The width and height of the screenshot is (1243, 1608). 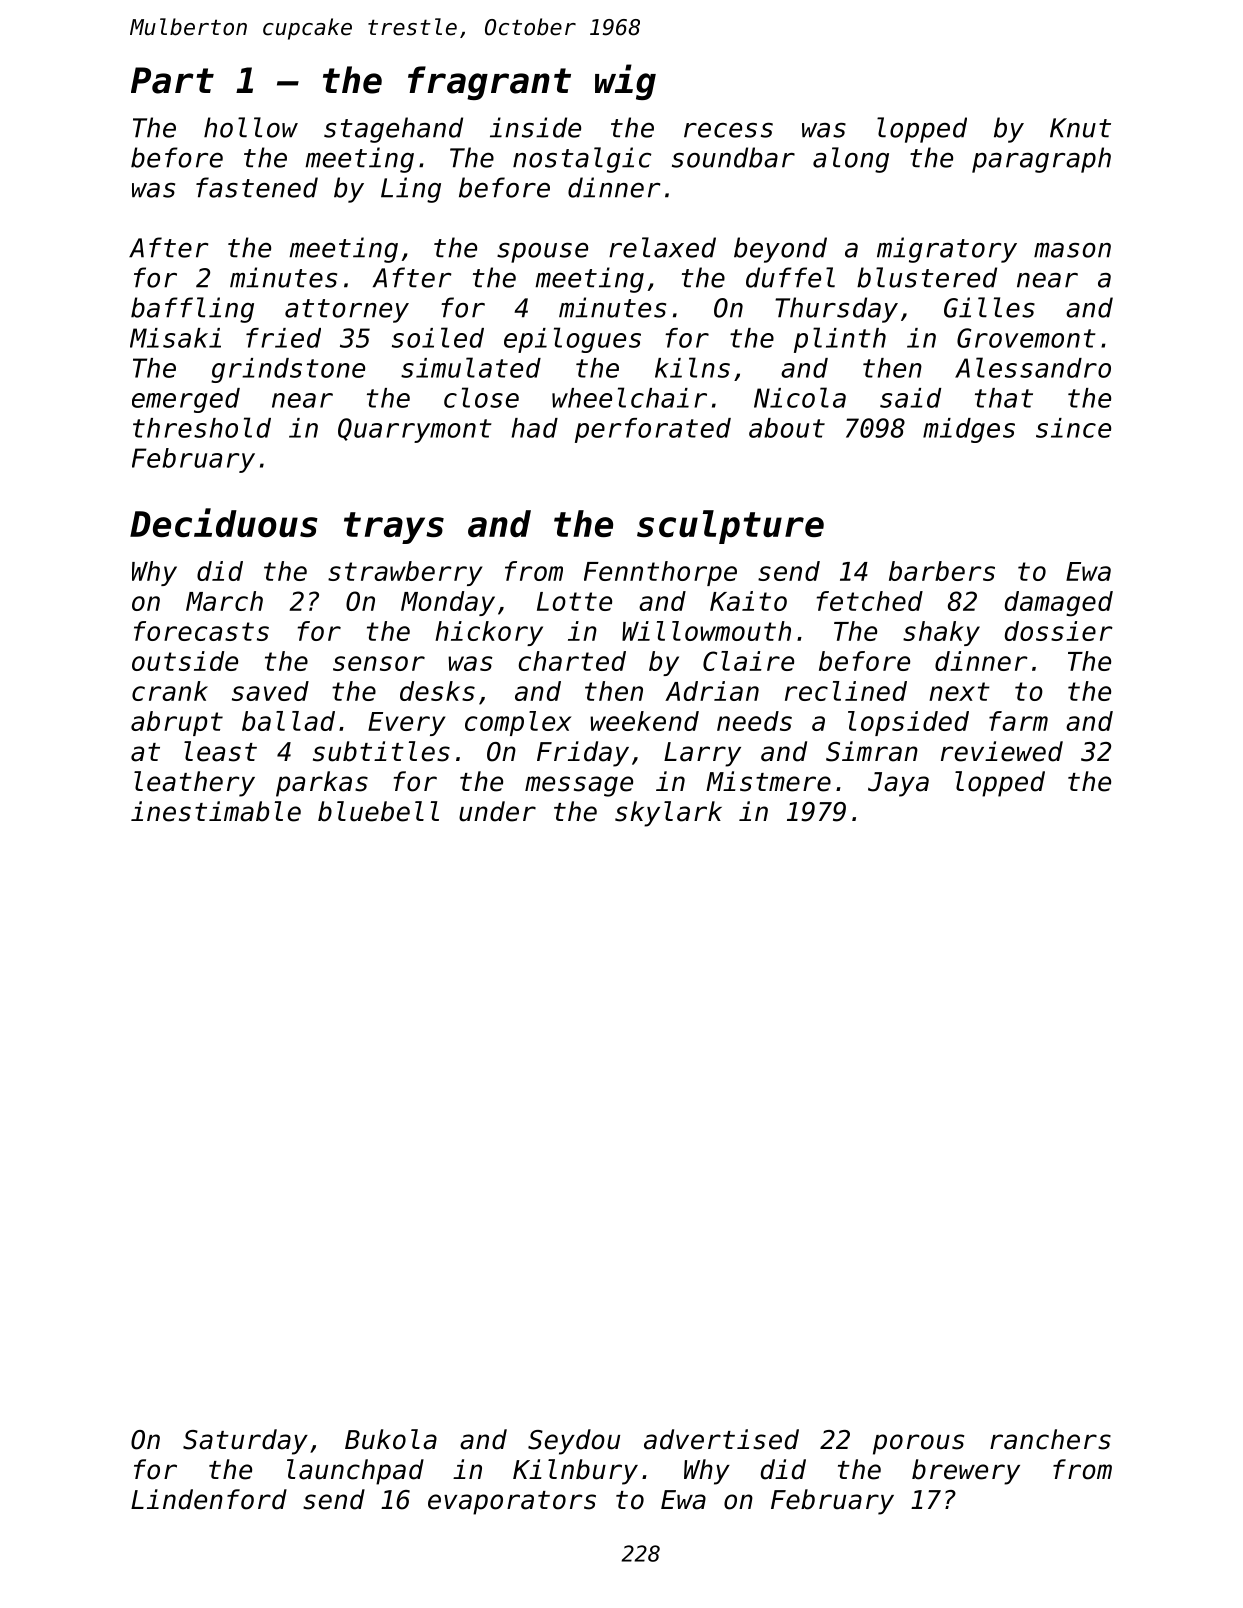 What do you see at coordinates (216, 811) in the screenshot?
I see `inestimable` at bounding box center [216, 811].
